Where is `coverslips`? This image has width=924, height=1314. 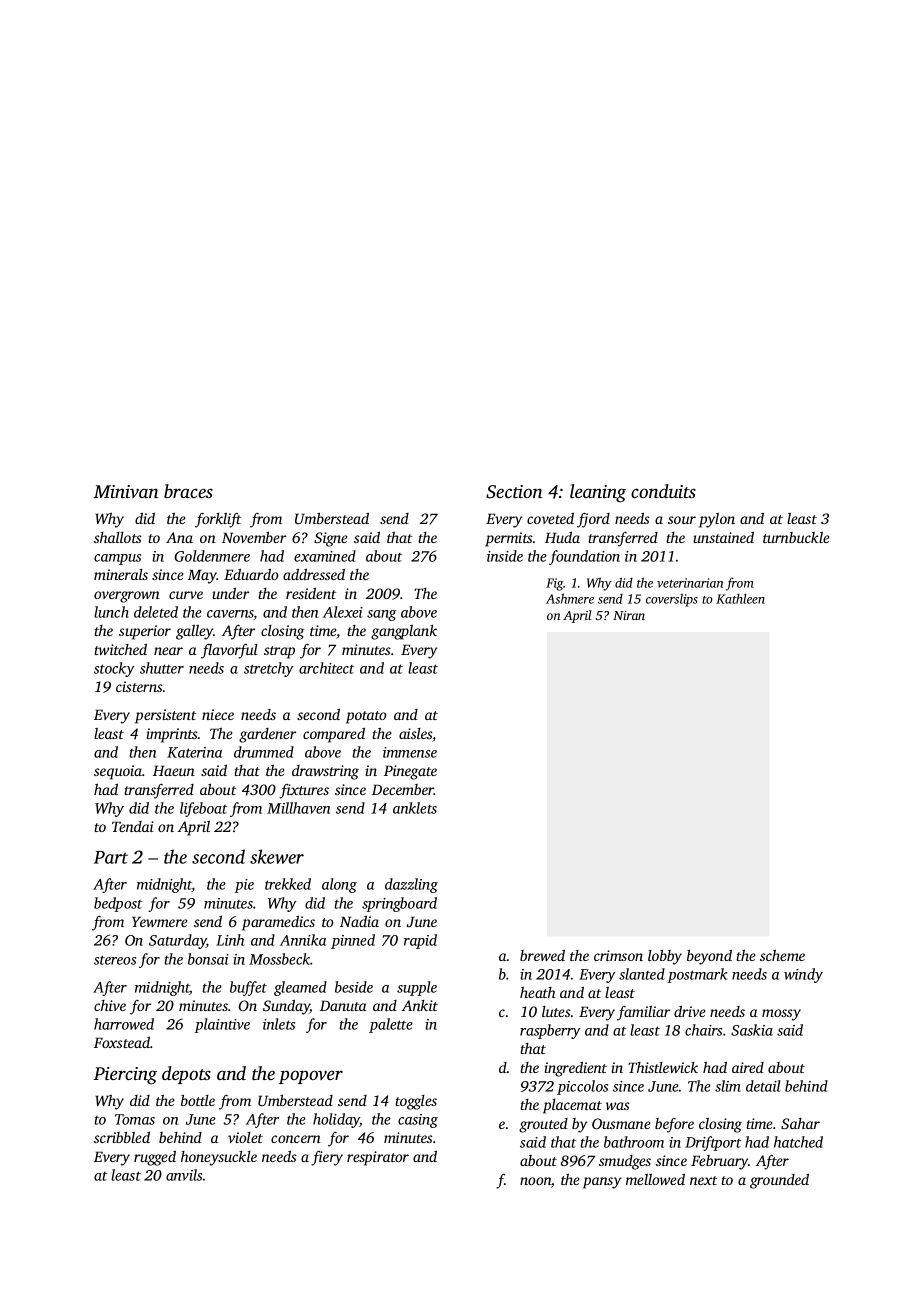 coverslips is located at coordinates (672, 600).
